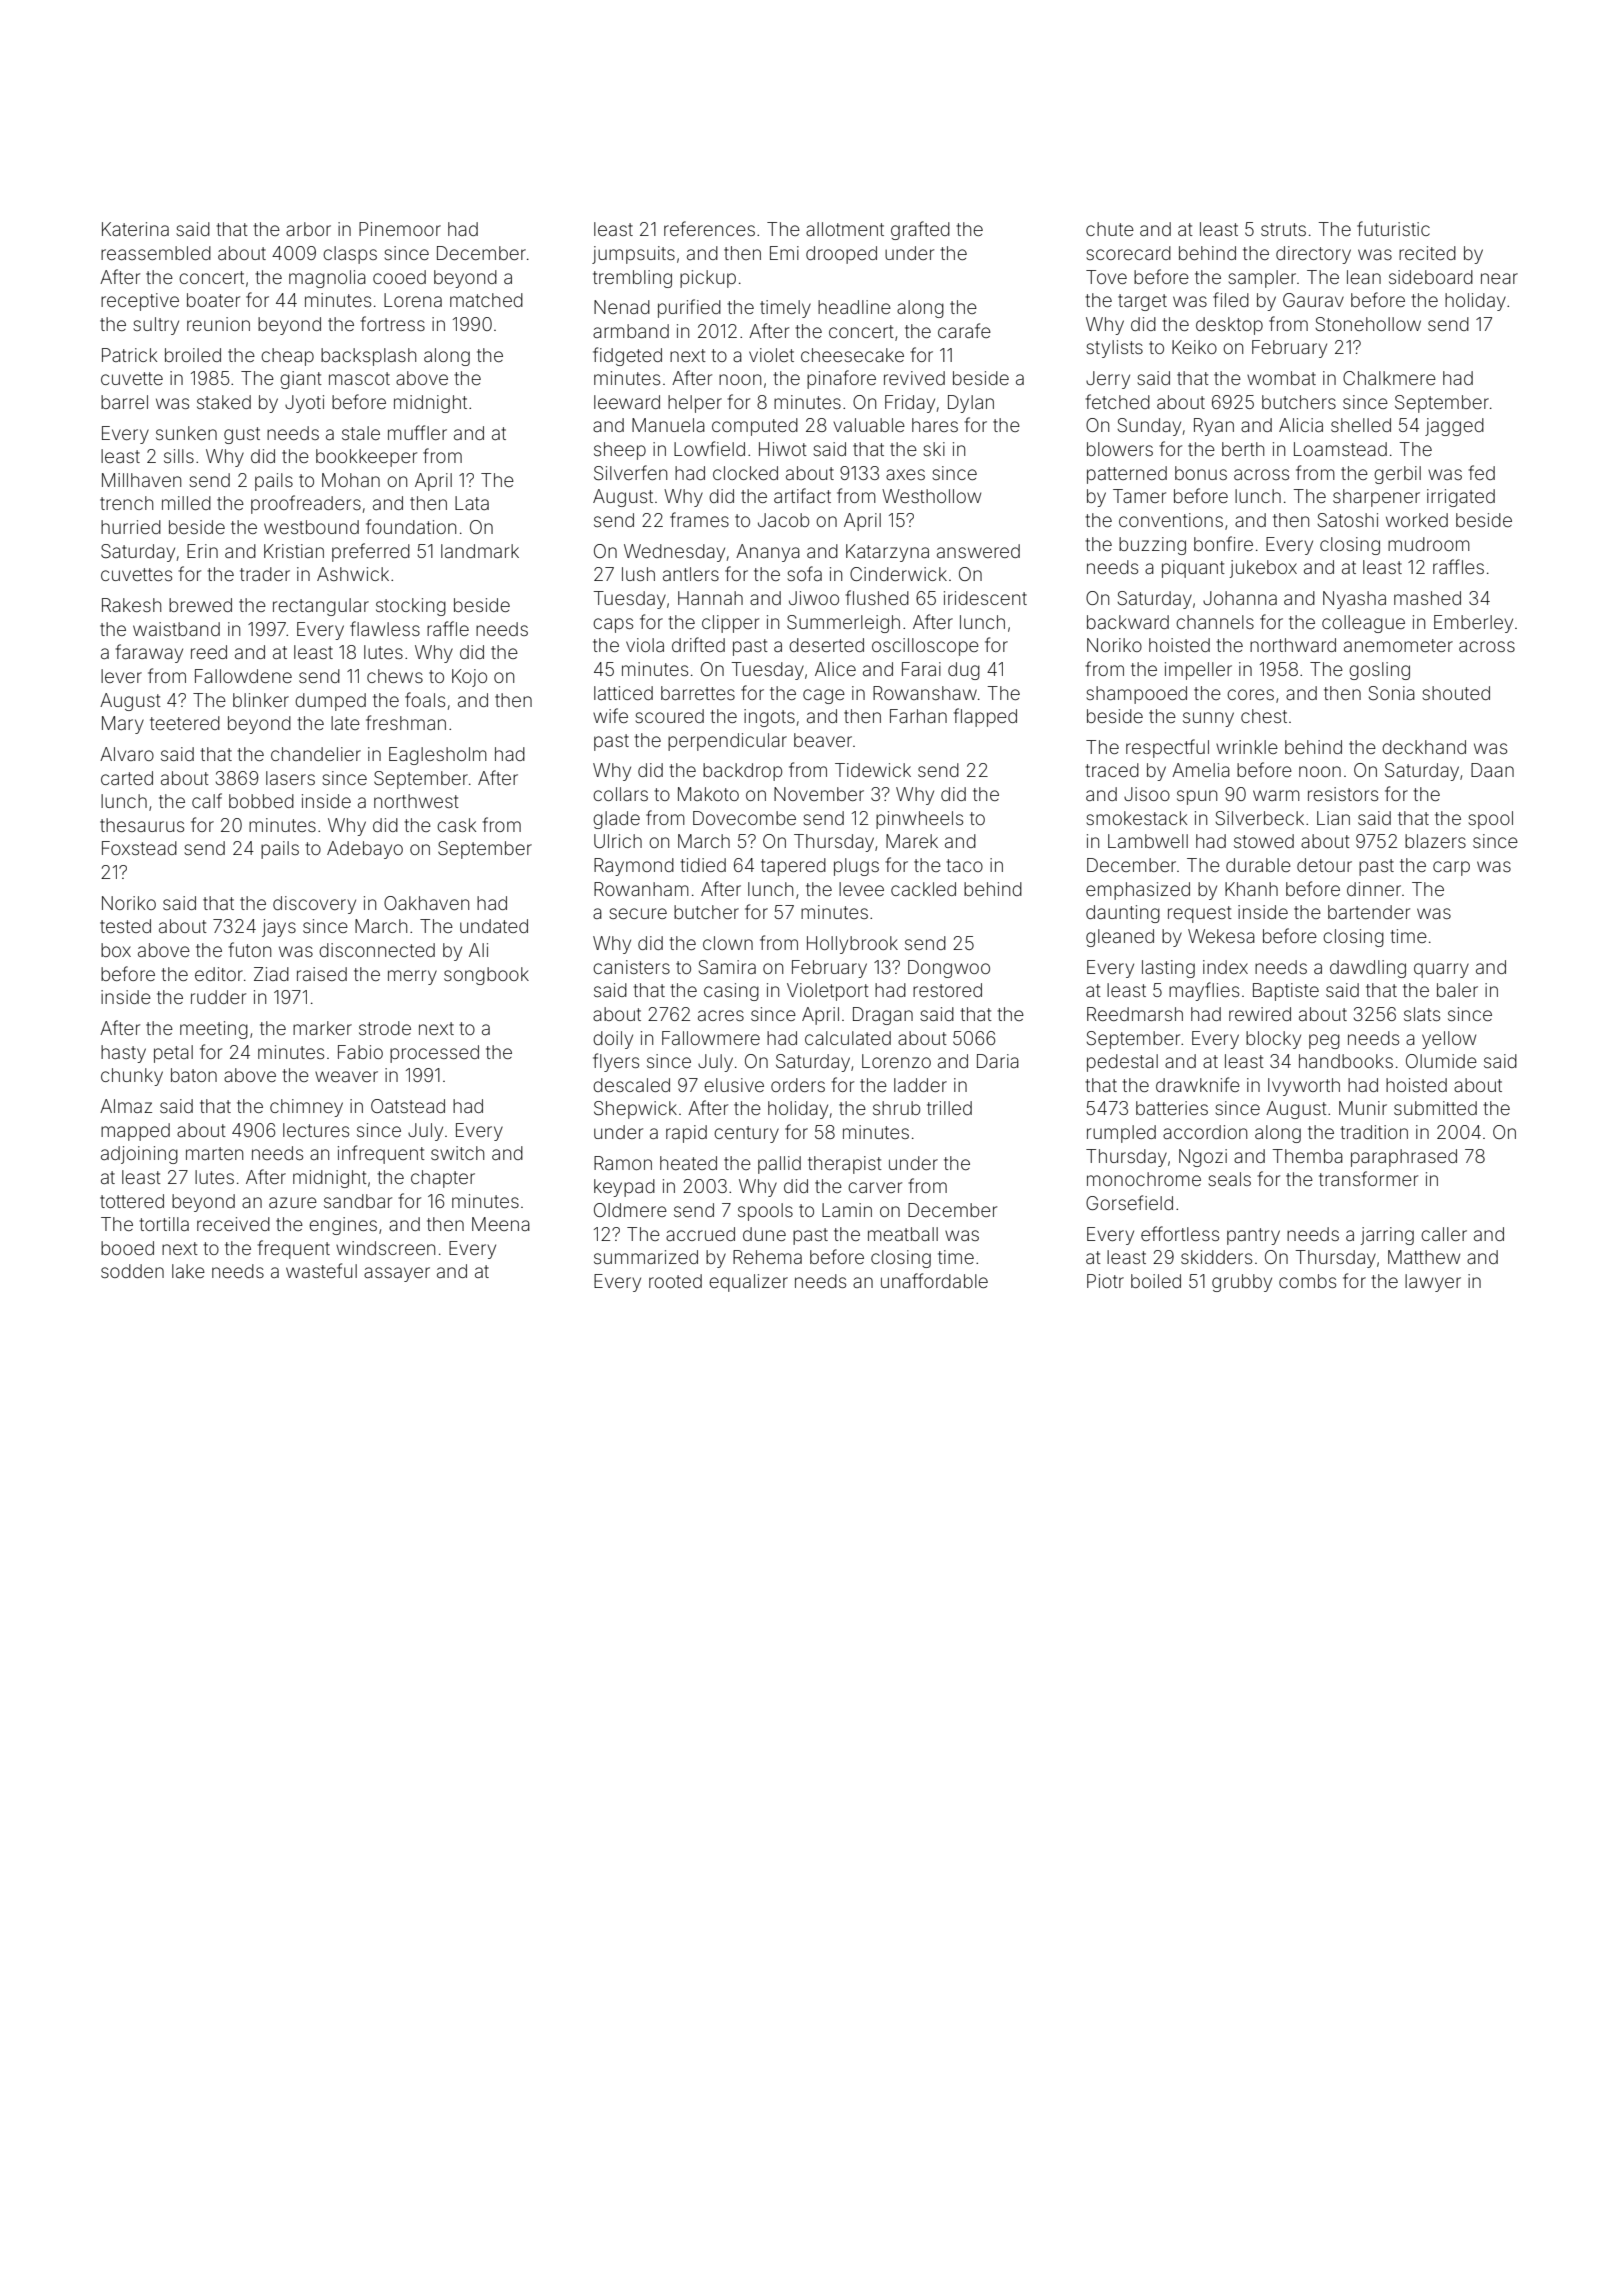 The image size is (1620, 2292). What do you see at coordinates (129, 355) in the screenshot?
I see `Patrick` at bounding box center [129, 355].
